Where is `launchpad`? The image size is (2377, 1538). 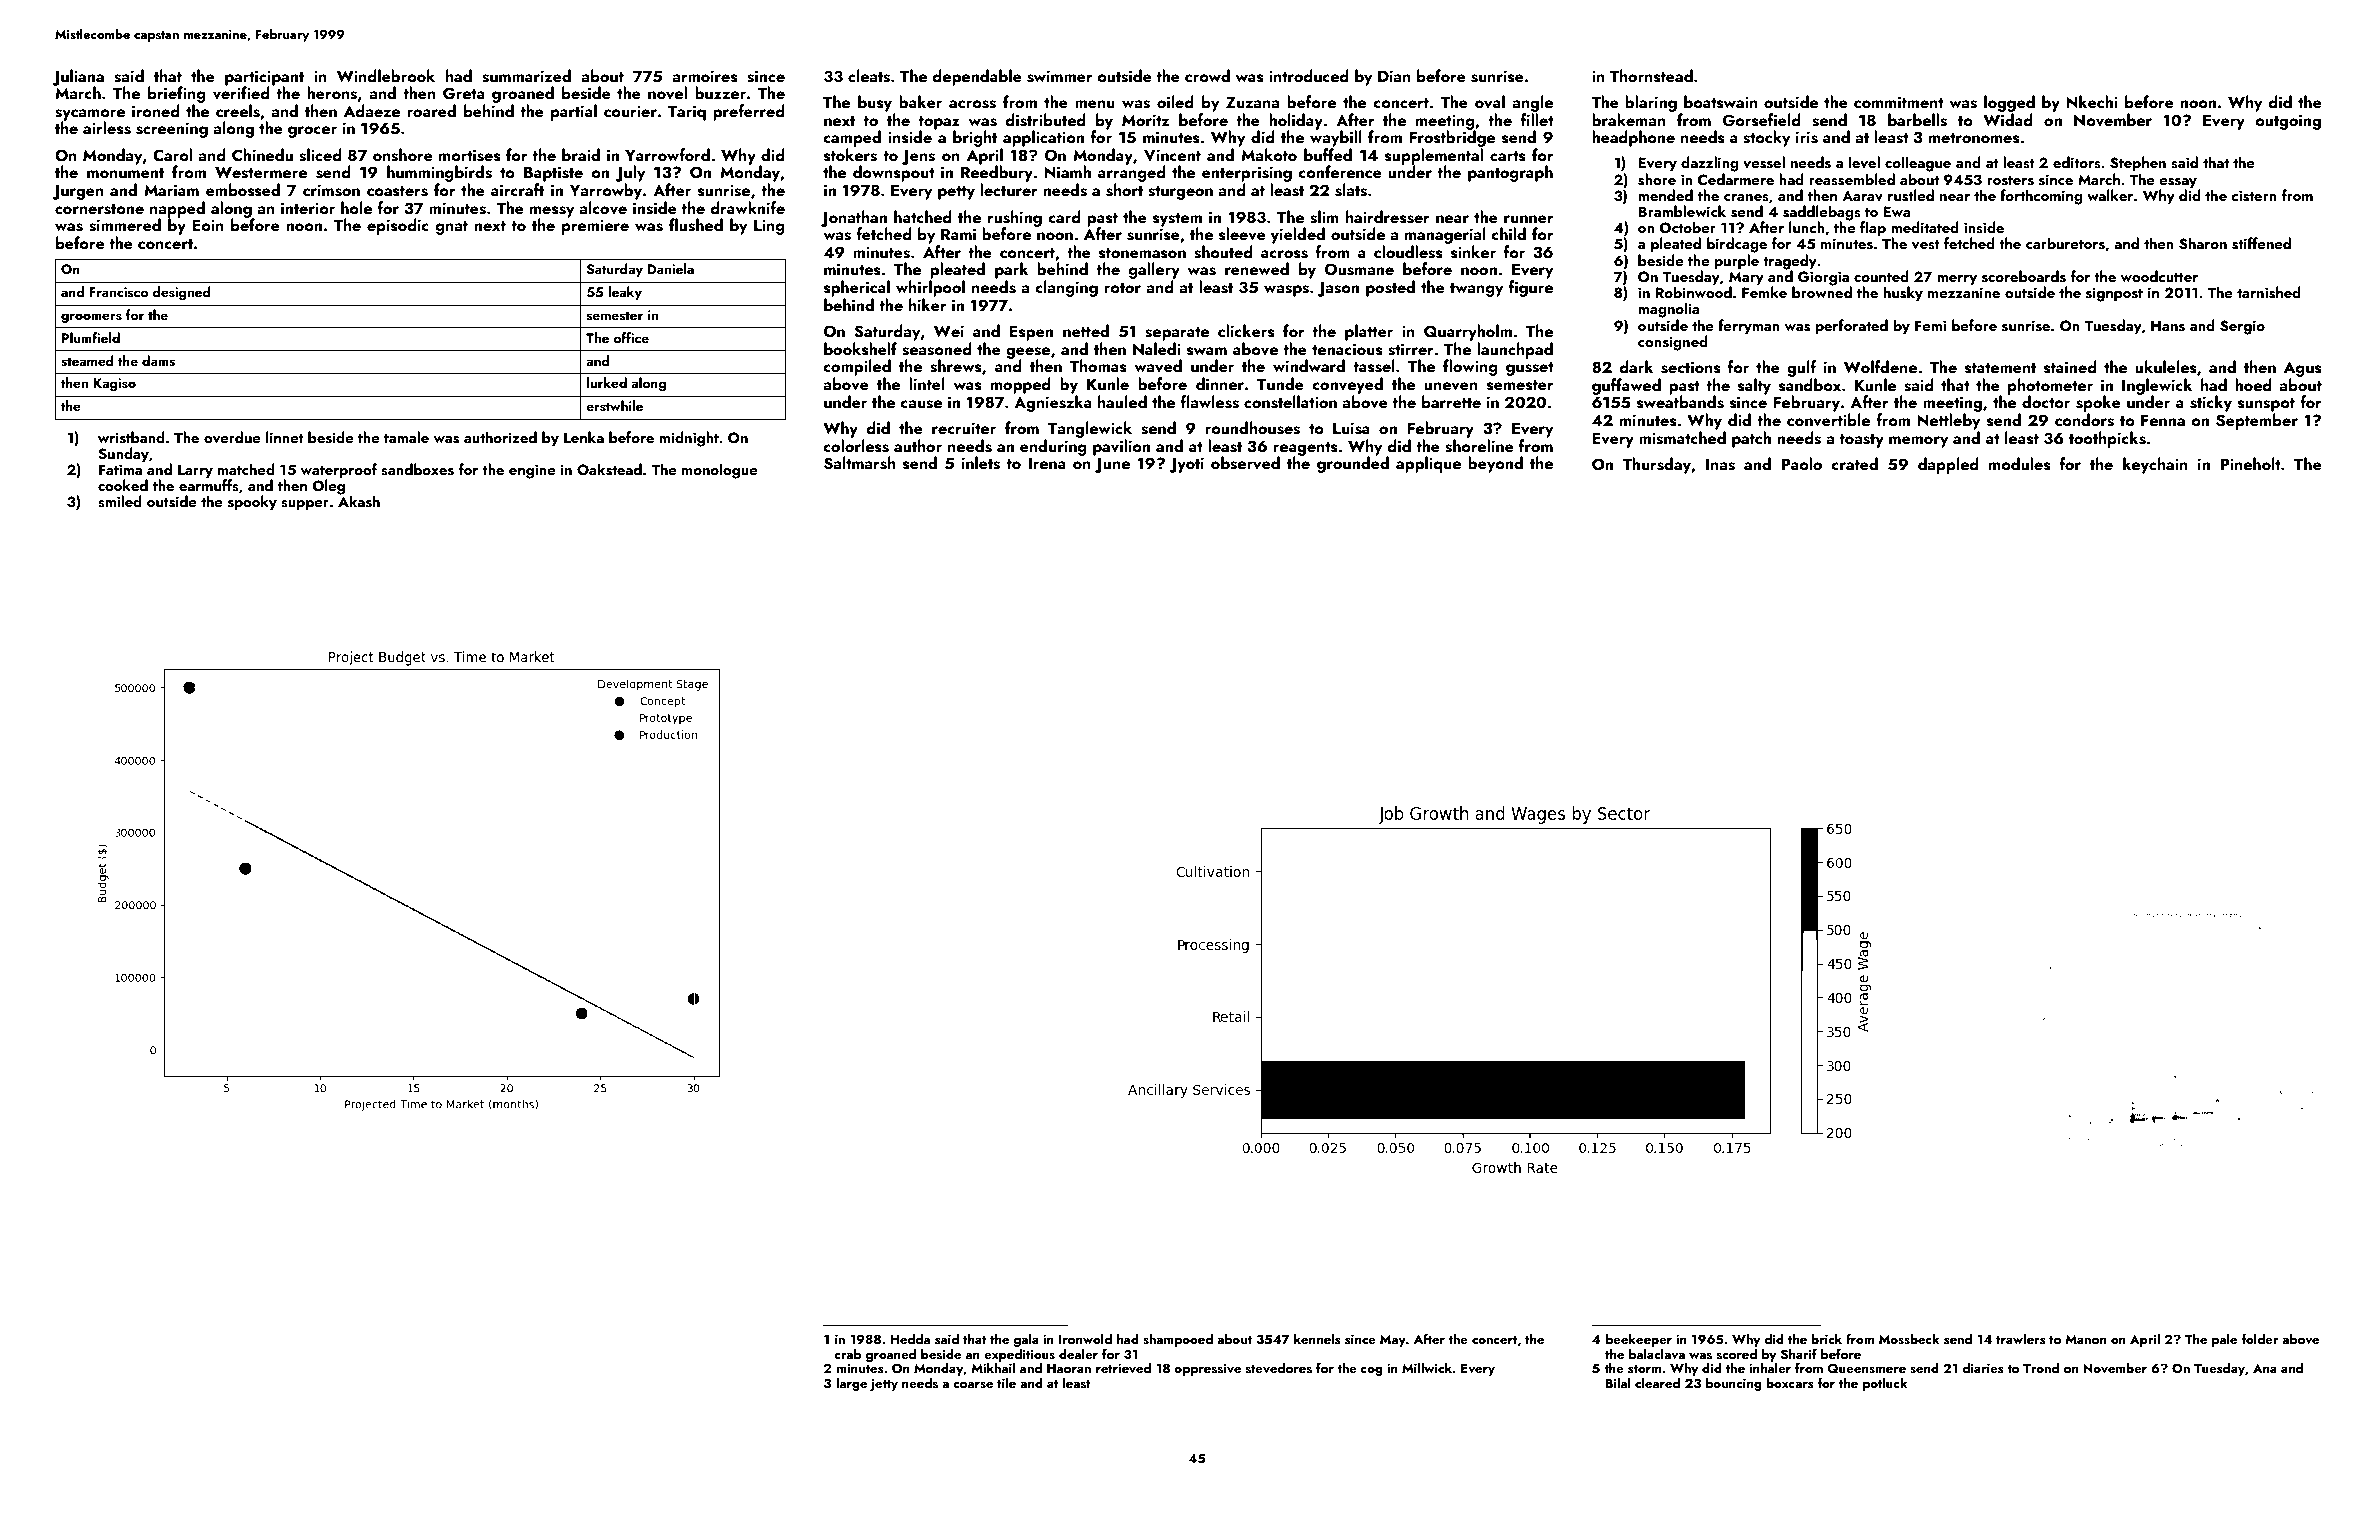
launchpad is located at coordinates (1515, 350).
